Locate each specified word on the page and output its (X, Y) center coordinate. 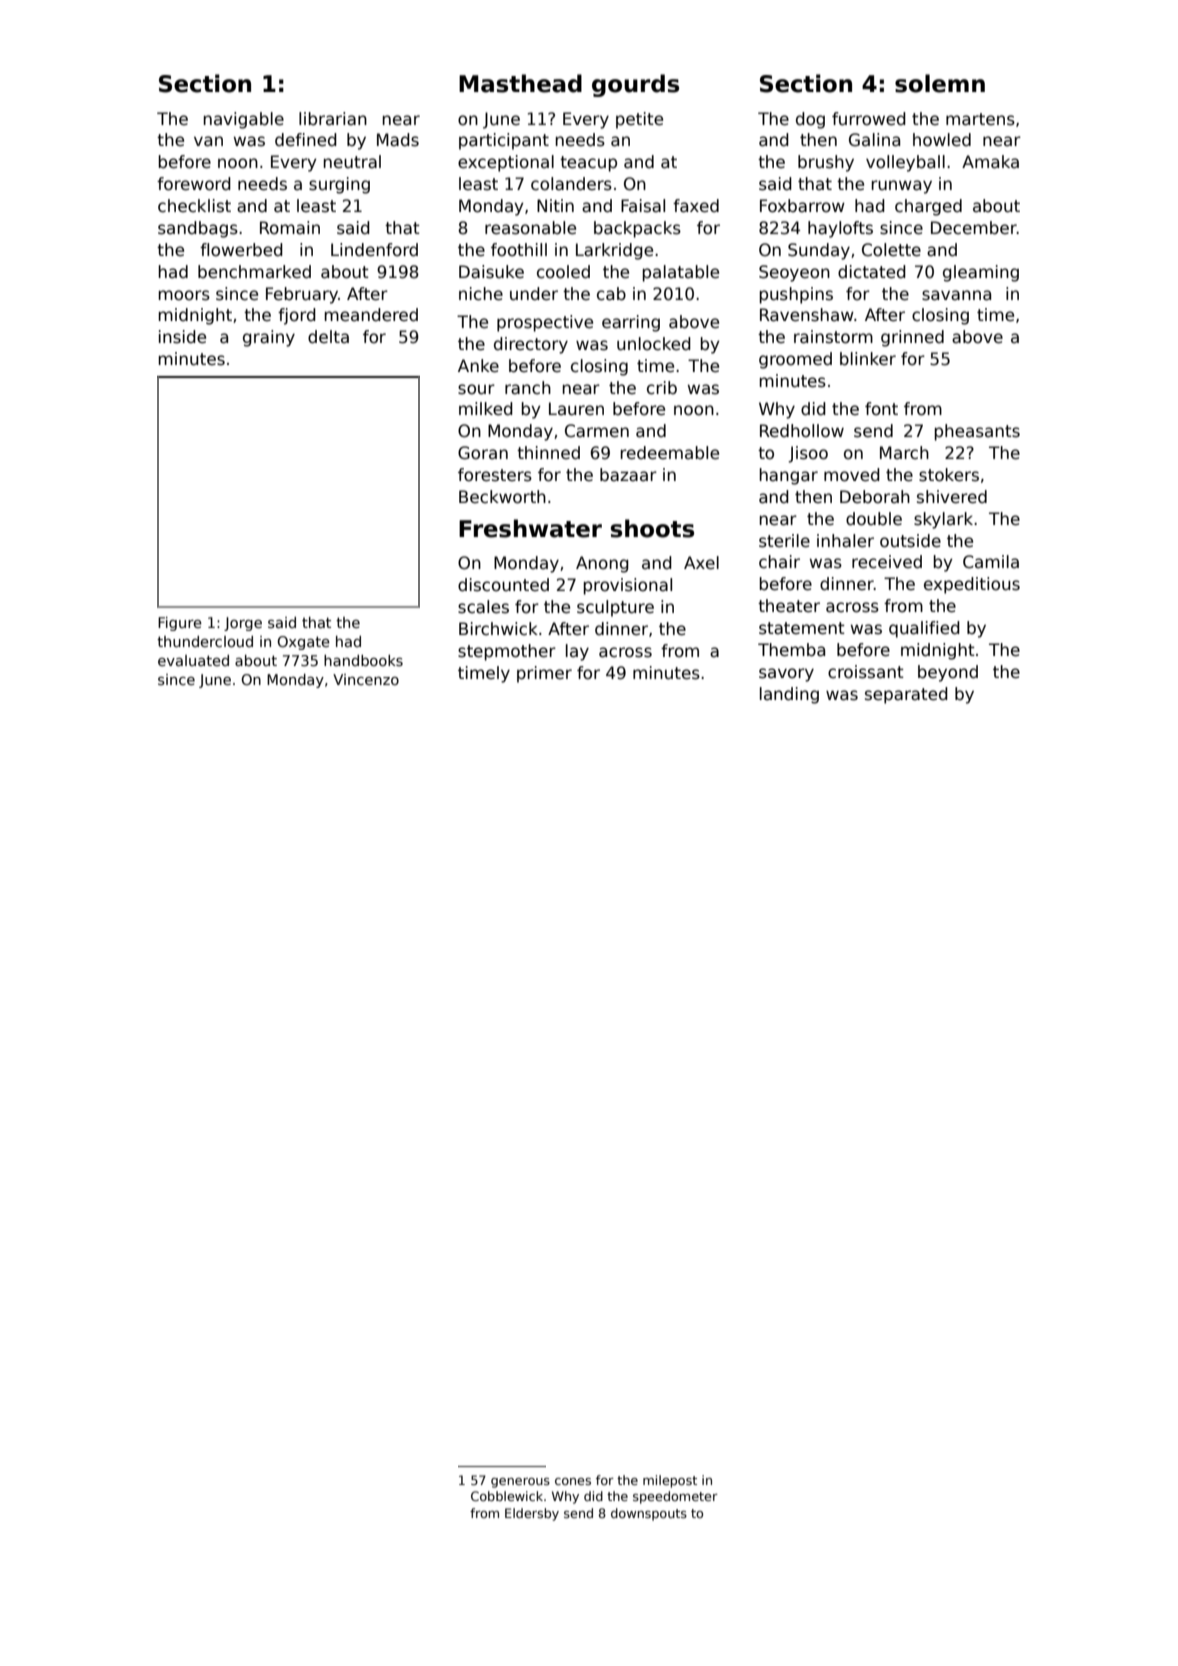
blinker (868, 359)
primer (544, 674)
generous (520, 1483)
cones (573, 1481)
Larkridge (614, 251)
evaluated (193, 660)
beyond (948, 673)
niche (481, 294)
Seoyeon (794, 273)
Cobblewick (507, 1496)
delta (328, 337)
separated (906, 695)
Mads (398, 140)
